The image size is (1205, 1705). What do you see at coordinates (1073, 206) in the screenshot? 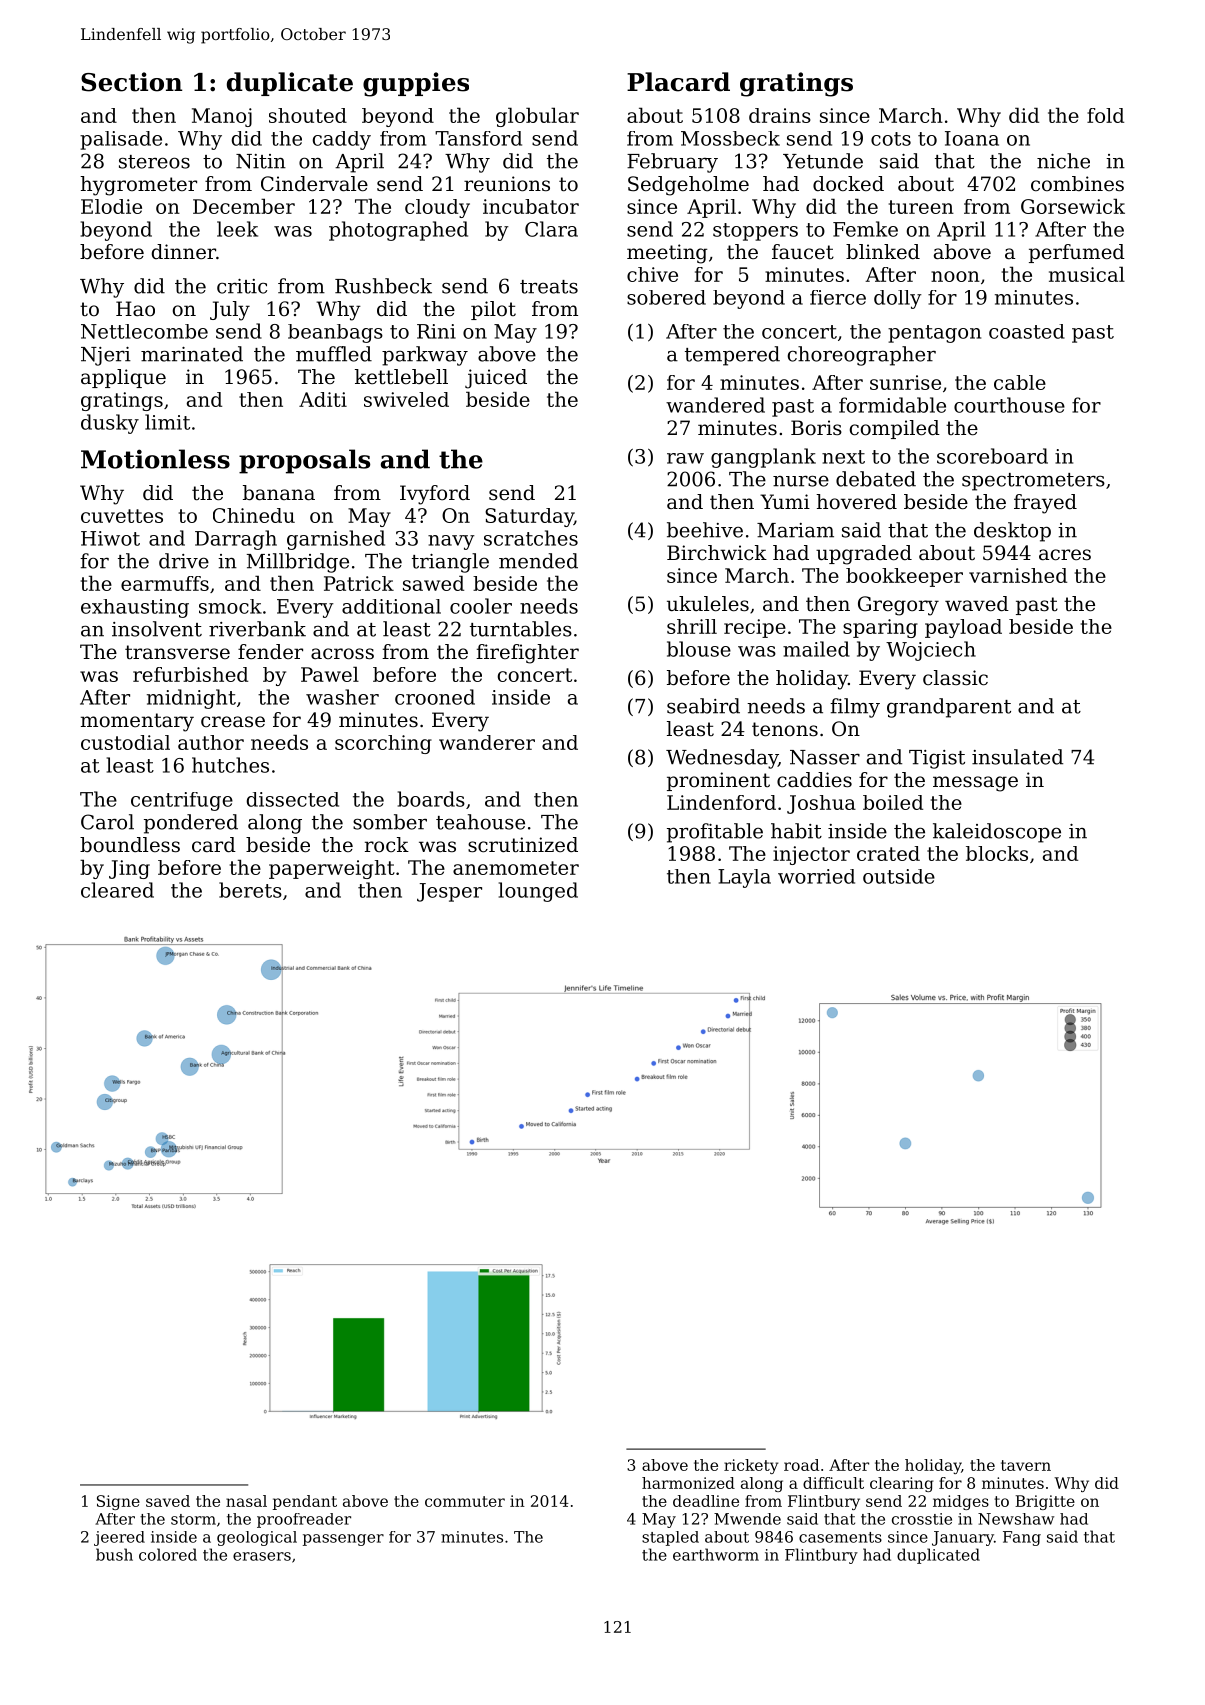
I see `Gorsewick` at bounding box center [1073, 206].
